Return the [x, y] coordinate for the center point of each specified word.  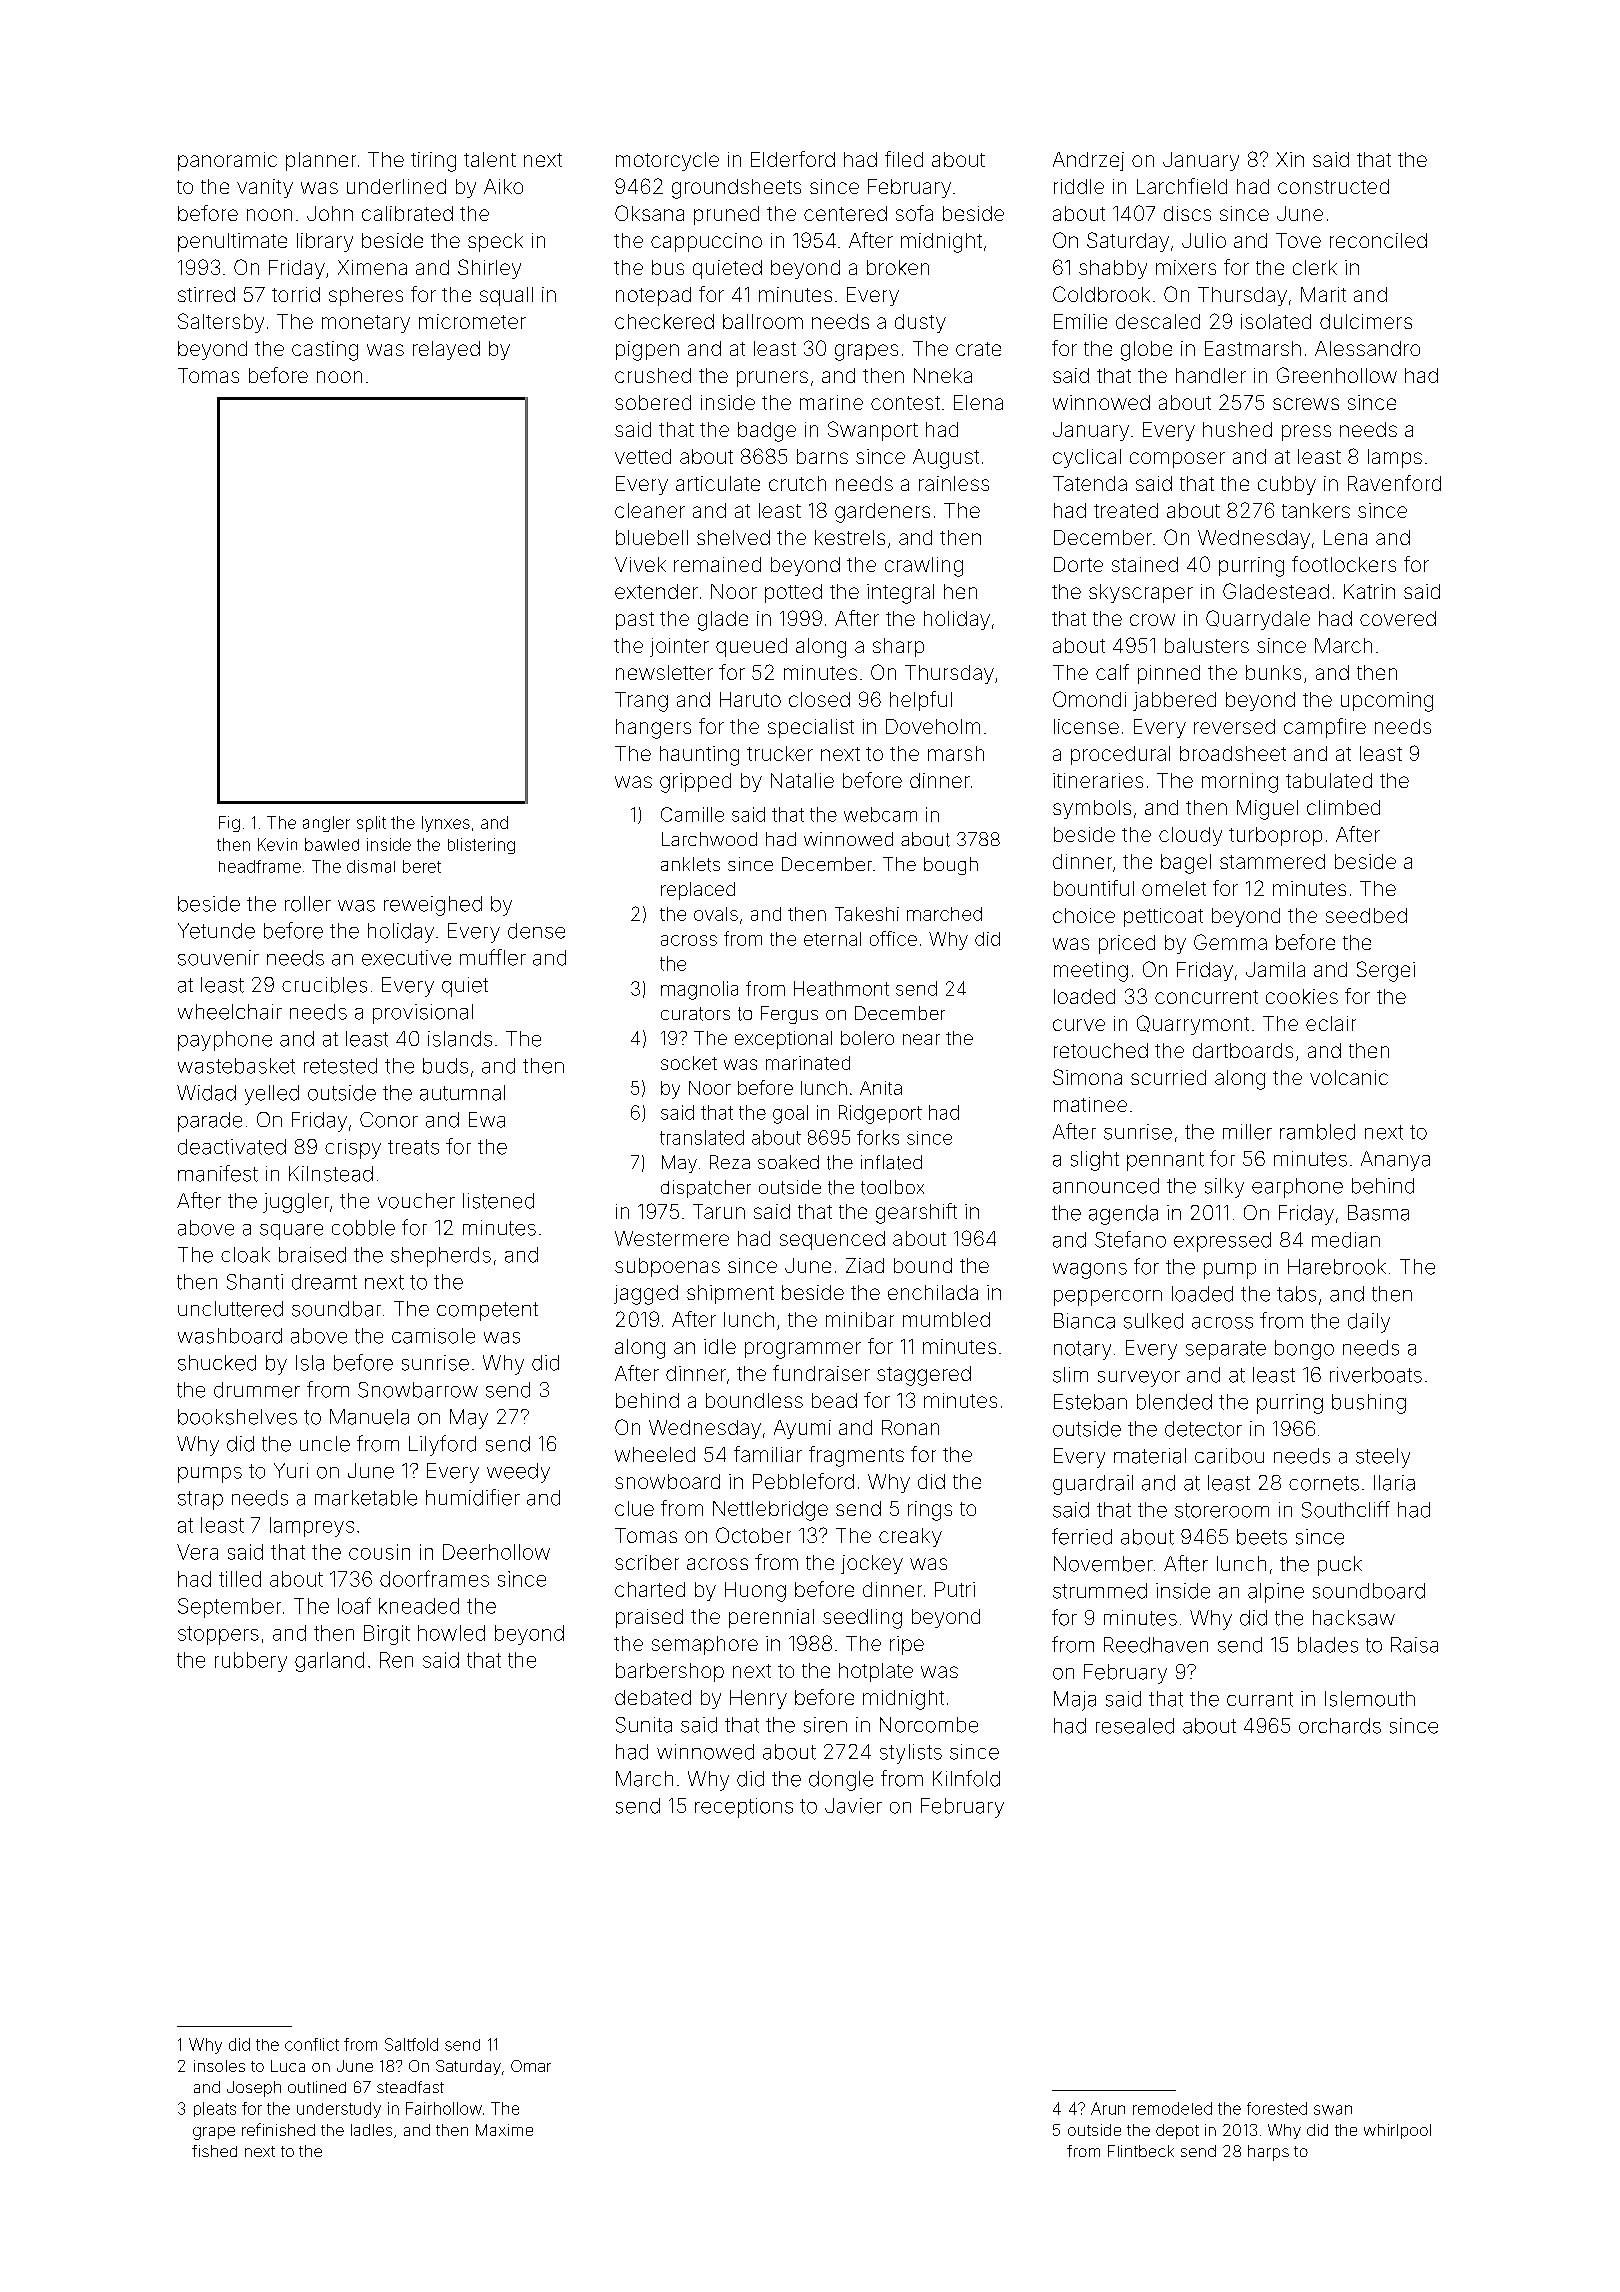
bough [951, 866]
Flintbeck [1141, 2151]
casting [325, 351]
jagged [646, 1295]
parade [210, 1122]
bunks [1273, 672]
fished [214, 2151]
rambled [1317, 1132]
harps [1268, 2153]
